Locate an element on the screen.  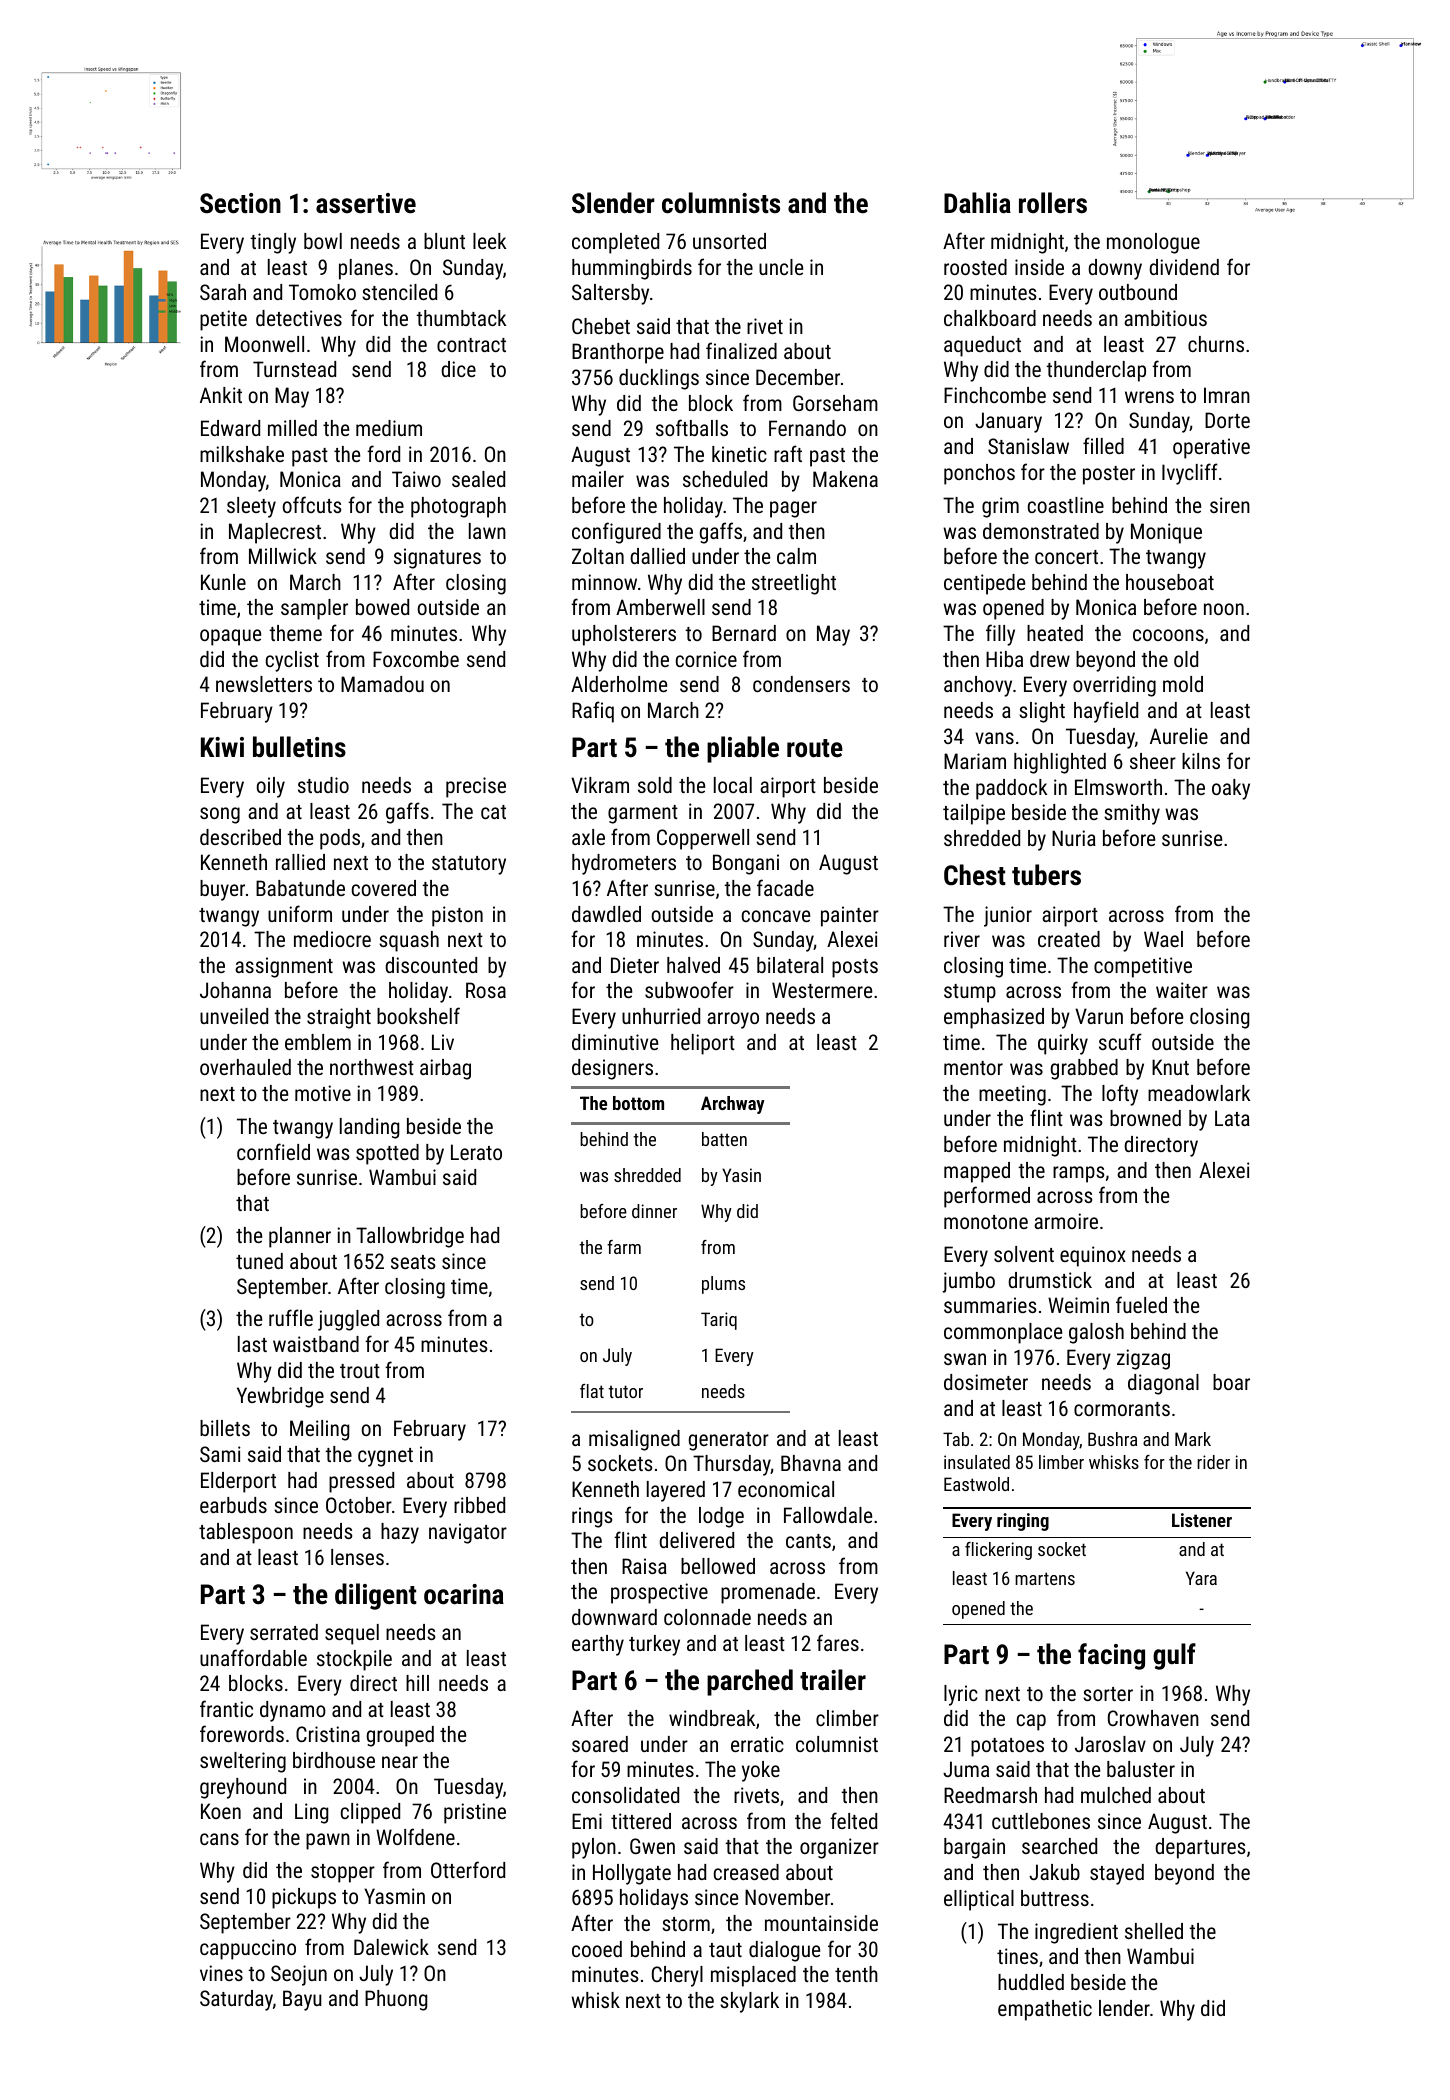
armoire is located at coordinates (1066, 1221).
